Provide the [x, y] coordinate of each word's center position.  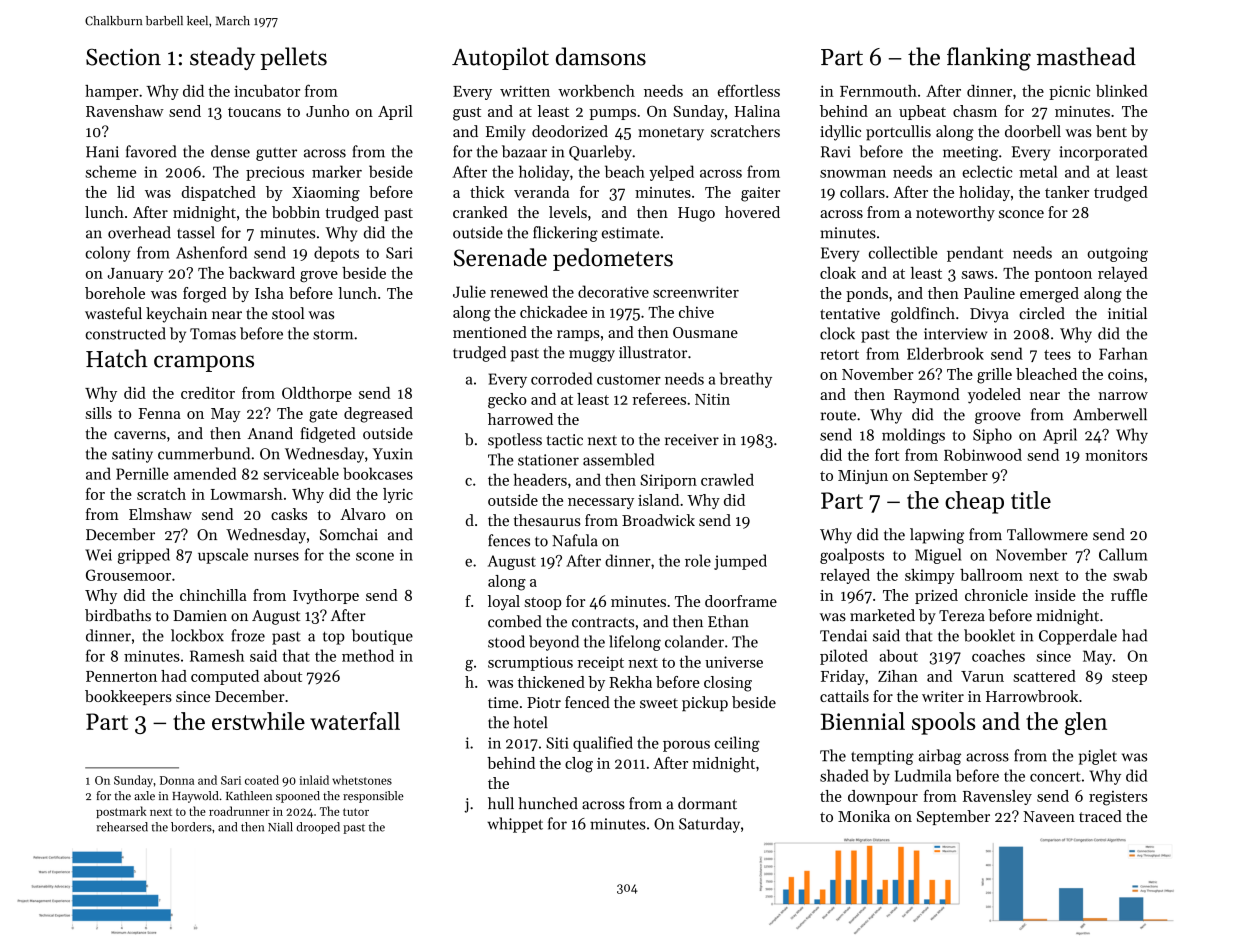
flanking [989, 59]
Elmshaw [160, 514]
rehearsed [122, 827]
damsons [601, 56]
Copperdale [1078, 637]
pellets [293, 58]
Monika [864, 816]
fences [509, 540]
